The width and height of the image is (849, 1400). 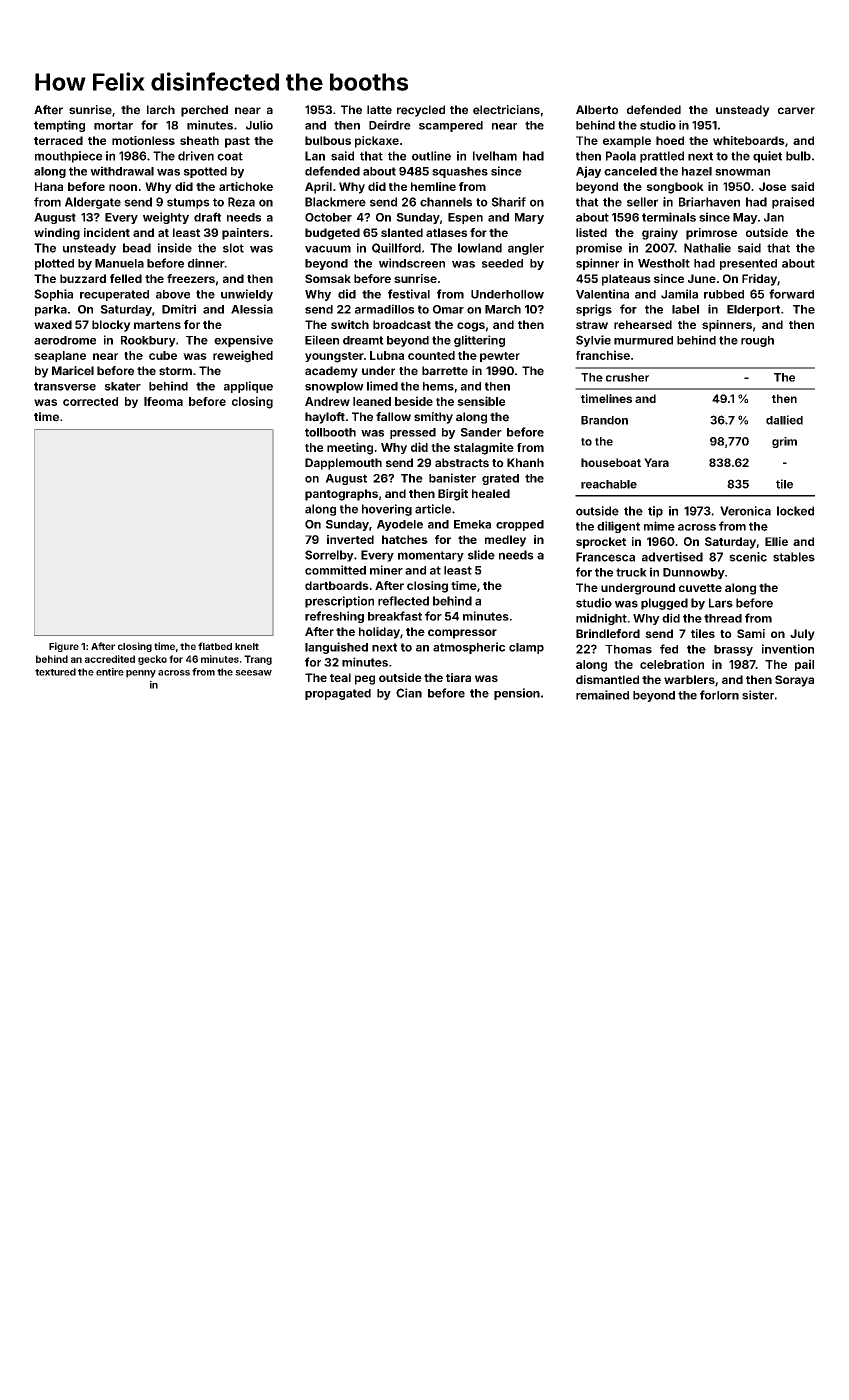 I want to click on slanted, so click(x=402, y=232).
